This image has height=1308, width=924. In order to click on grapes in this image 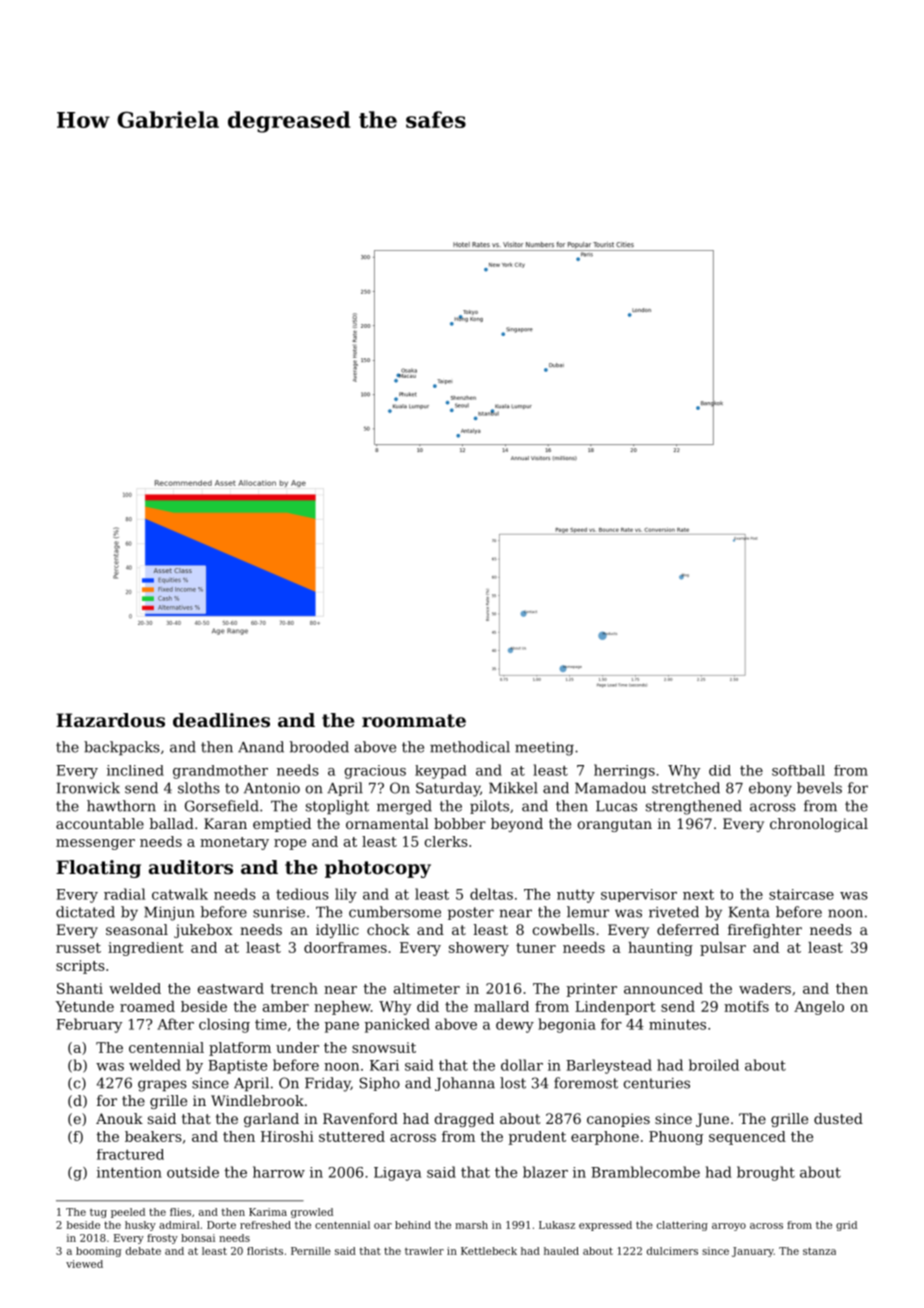, I will do `click(162, 1086)`.
